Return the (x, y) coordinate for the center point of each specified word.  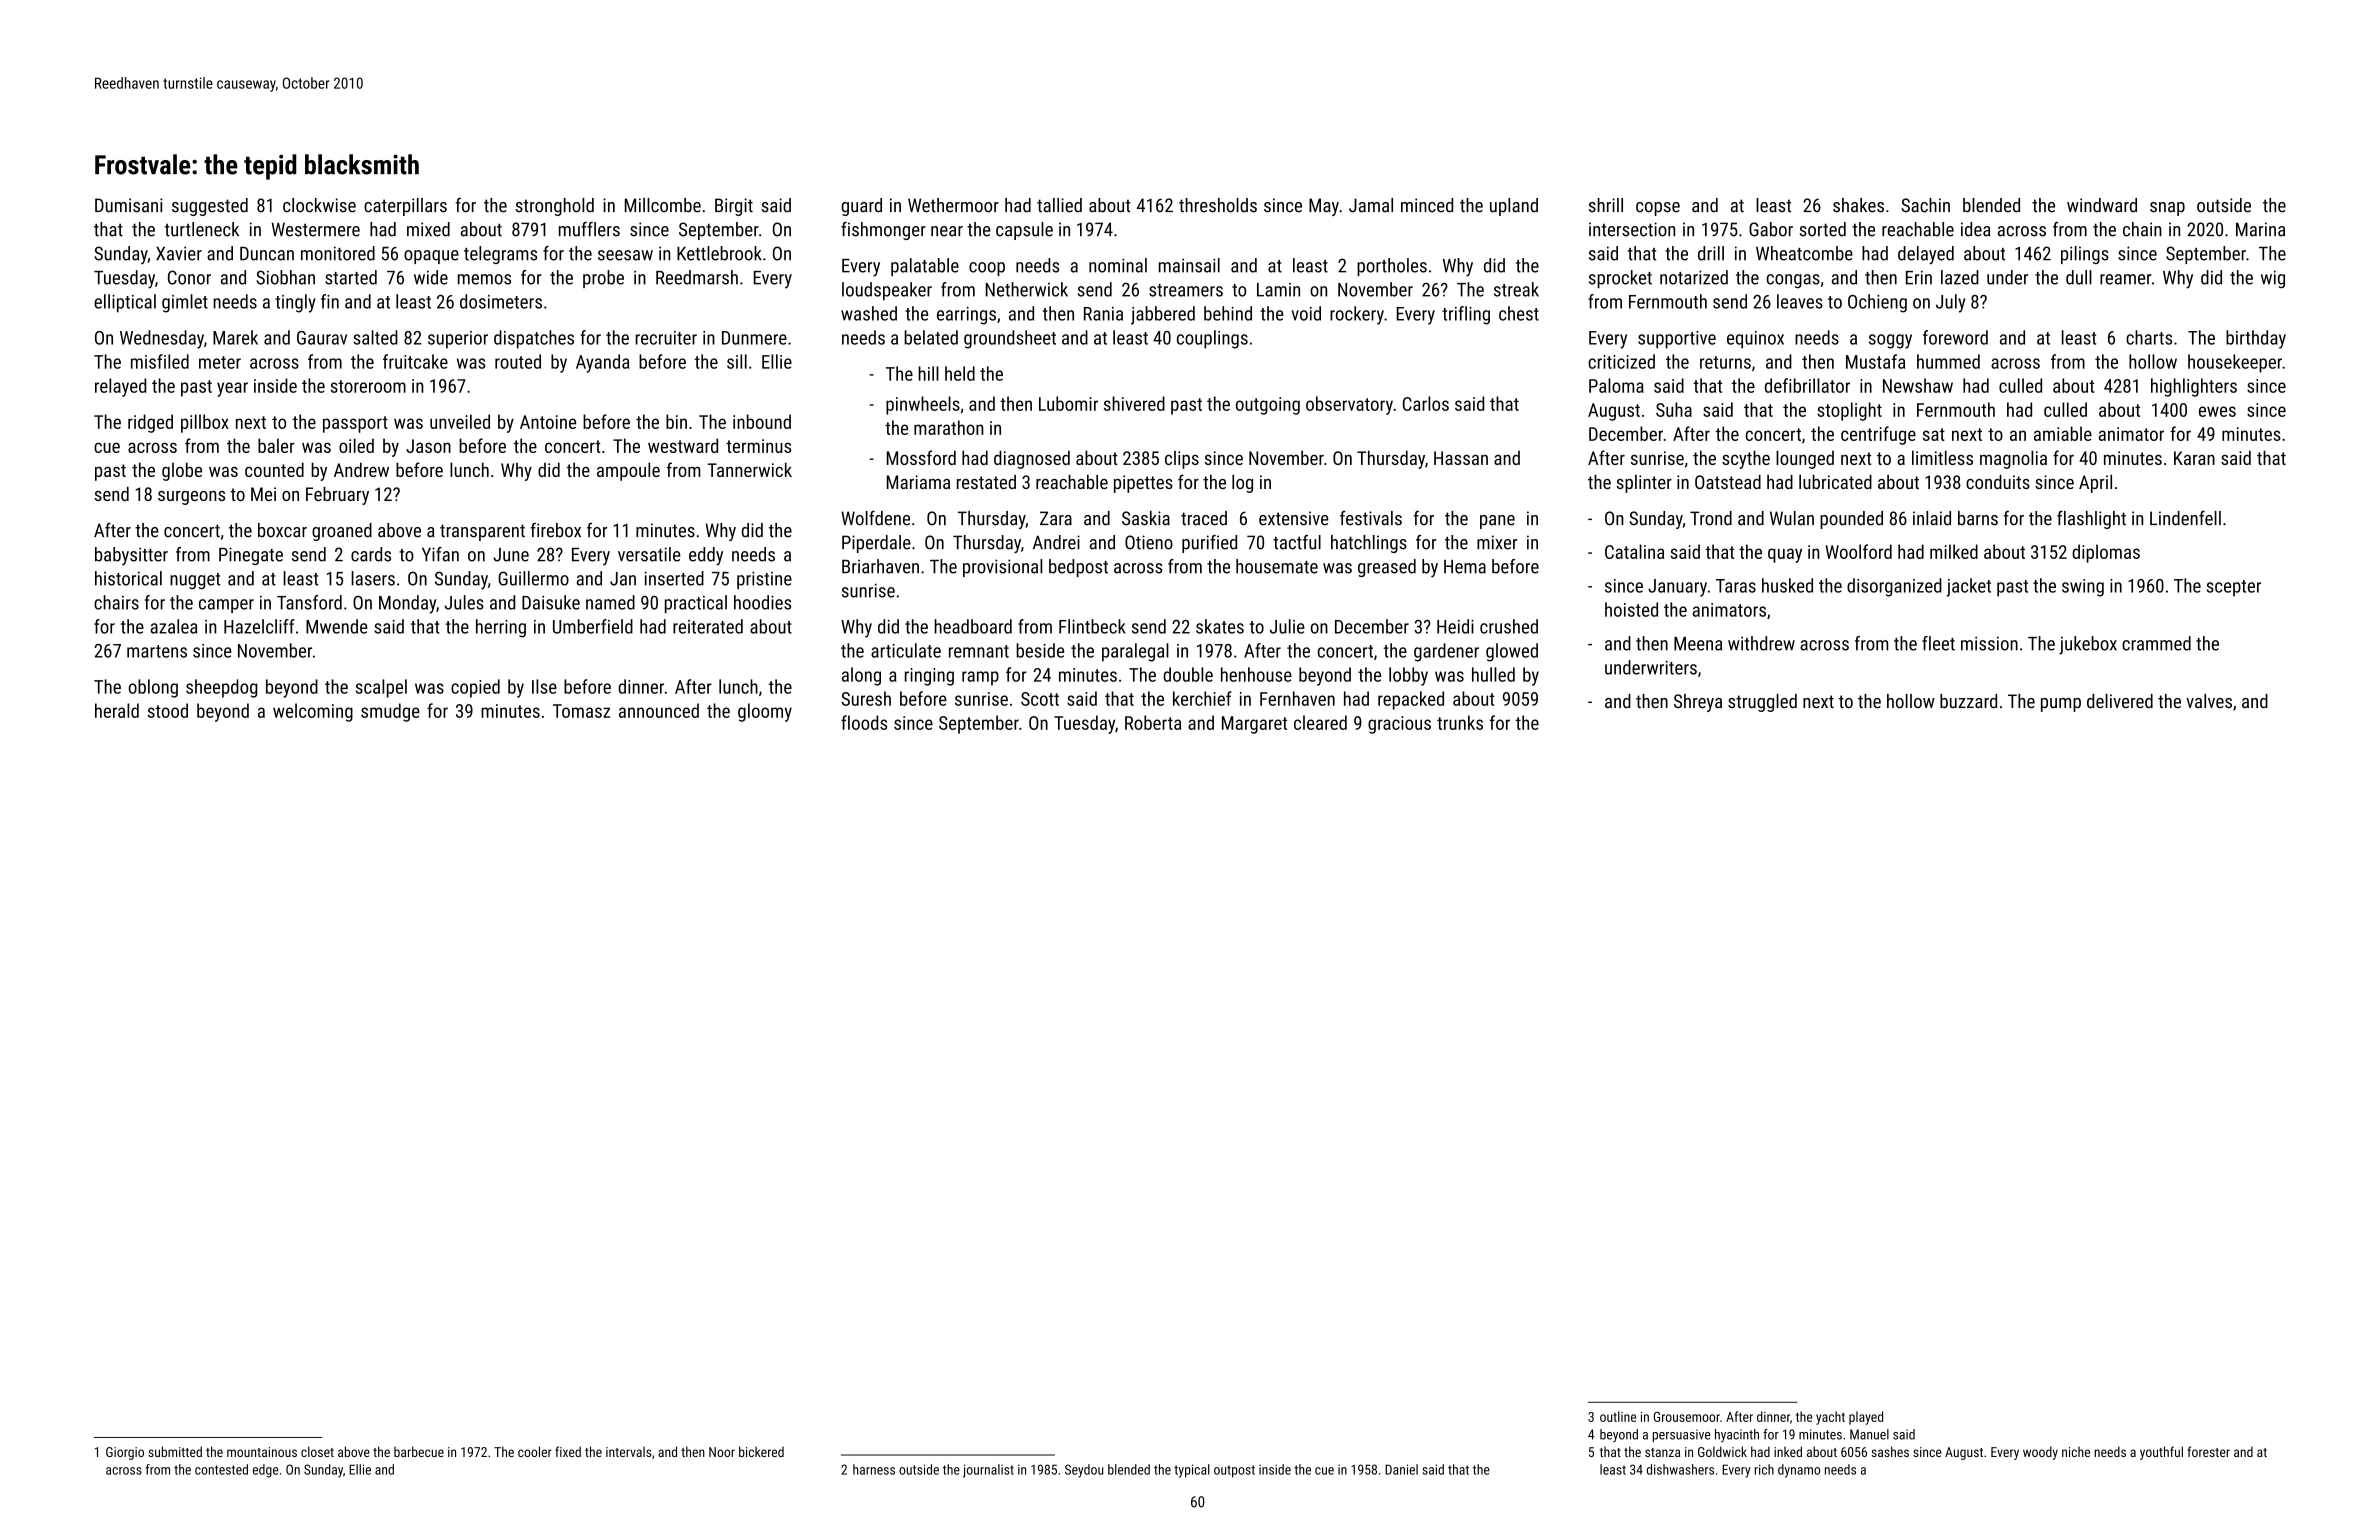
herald (117, 710)
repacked (1411, 700)
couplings (1212, 339)
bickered (761, 1451)
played (1866, 1418)
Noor (722, 1452)
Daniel (1401, 1469)
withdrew (1761, 643)
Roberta (1153, 722)
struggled (1762, 703)
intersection (1632, 229)
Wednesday (162, 339)
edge (266, 1471)
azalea (173, 626)
